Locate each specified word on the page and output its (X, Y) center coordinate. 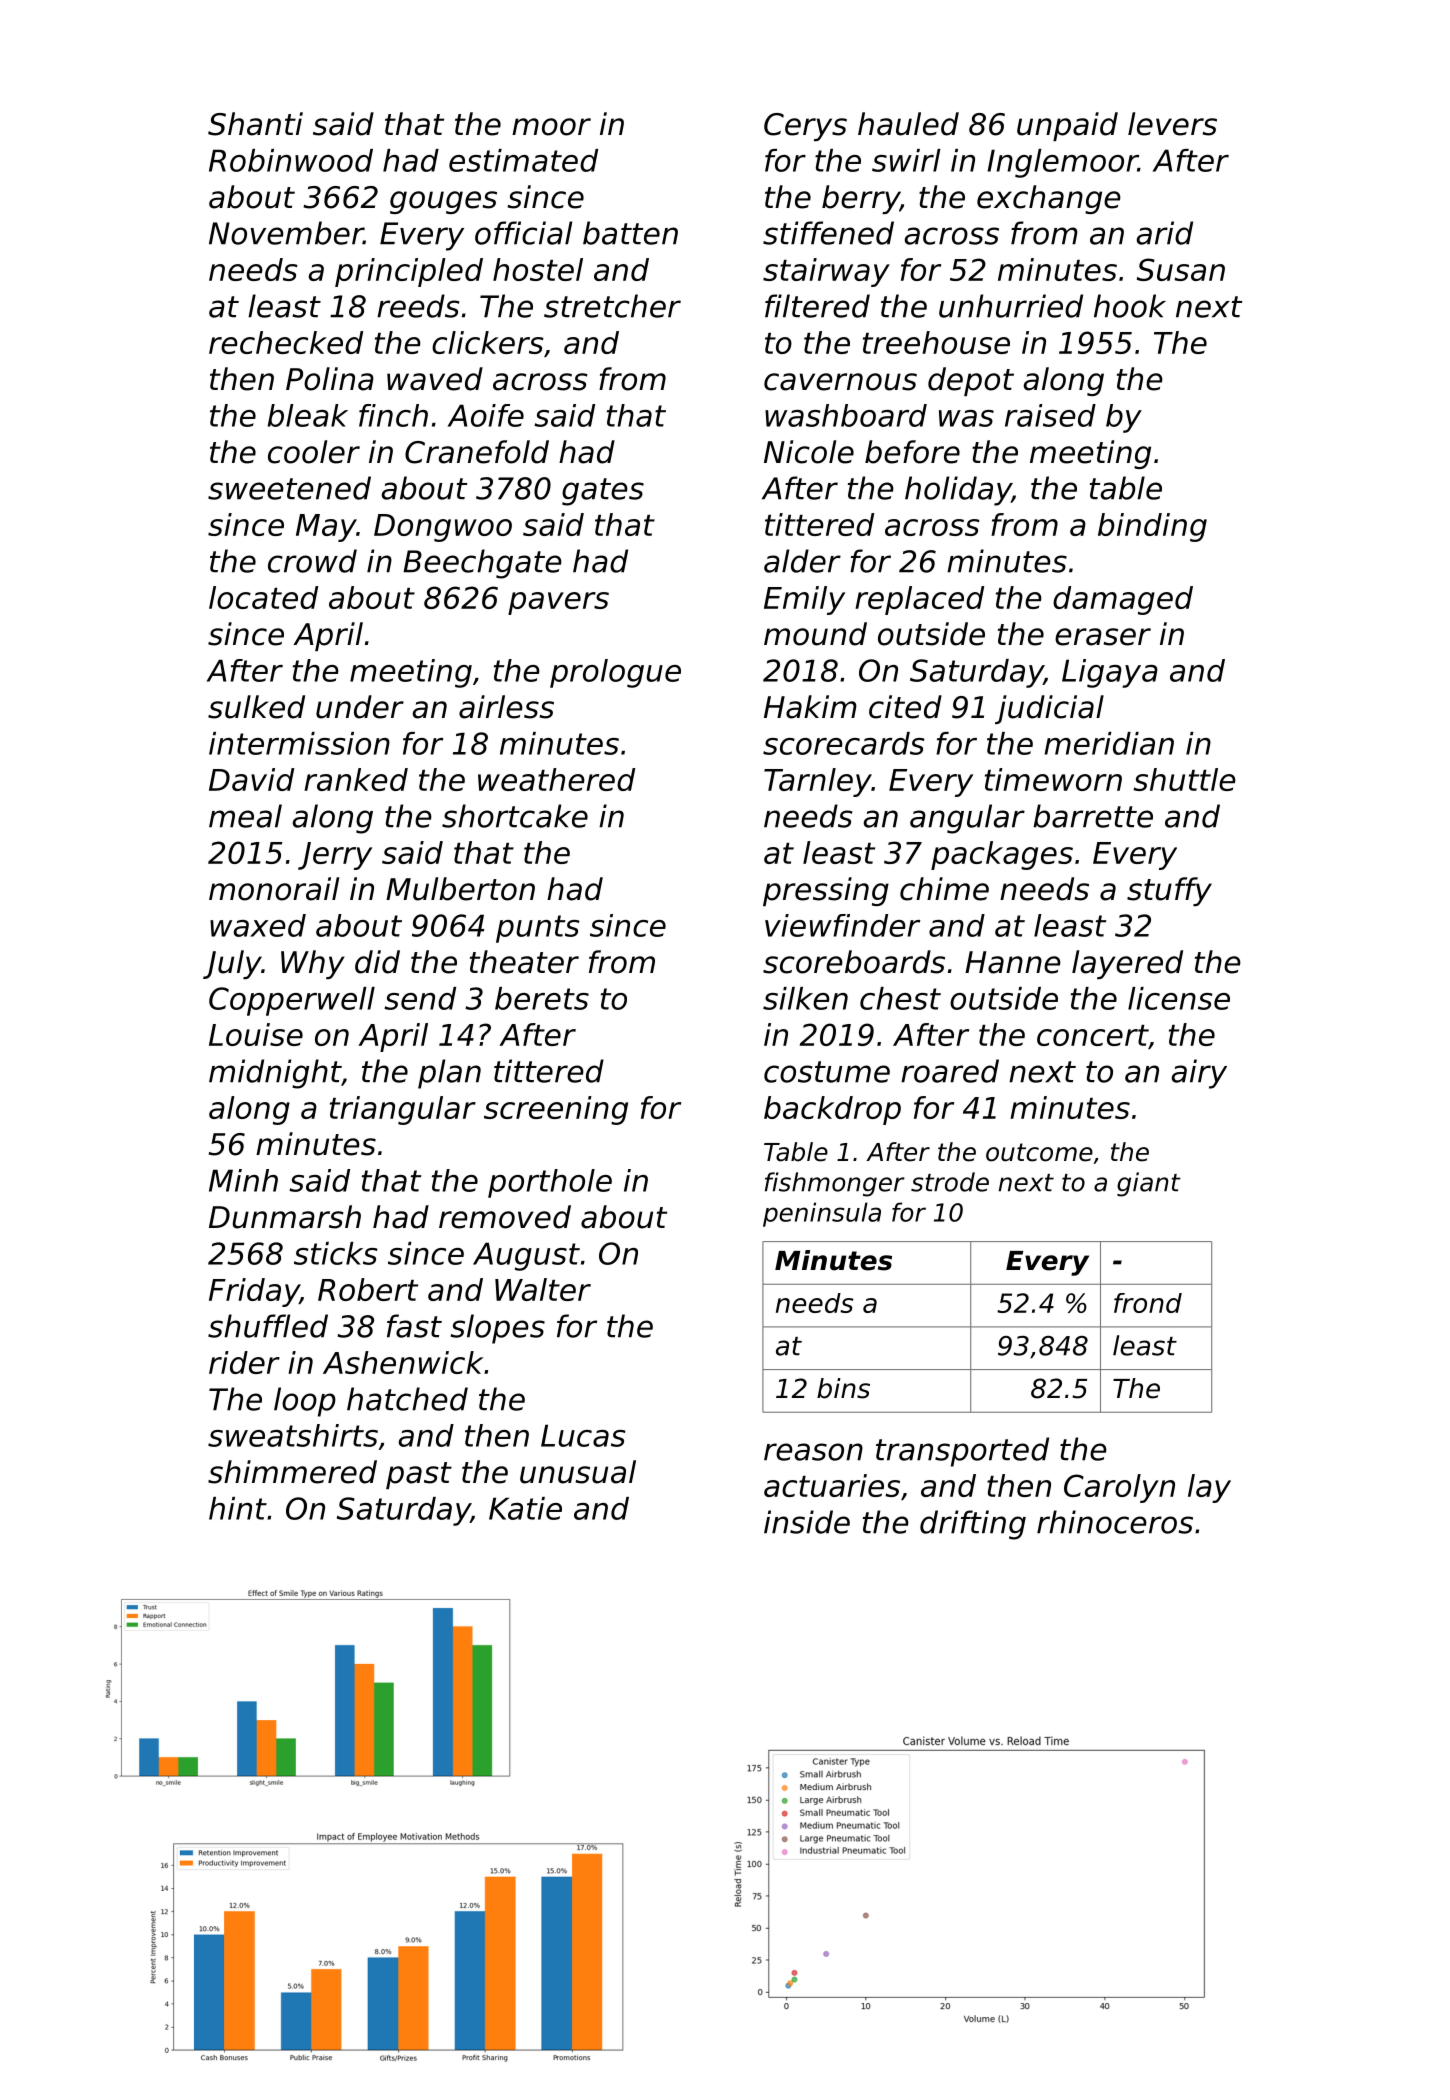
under (360, 707)
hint (238, 1508)
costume (827, 1072)
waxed (258, 925)
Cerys (805, 127)
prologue (615, 673)
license (1179, 998)
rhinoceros (1115, 1522)
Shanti (255, 124)
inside (807, 1522)
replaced (919, 600)
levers (1172, 124)
